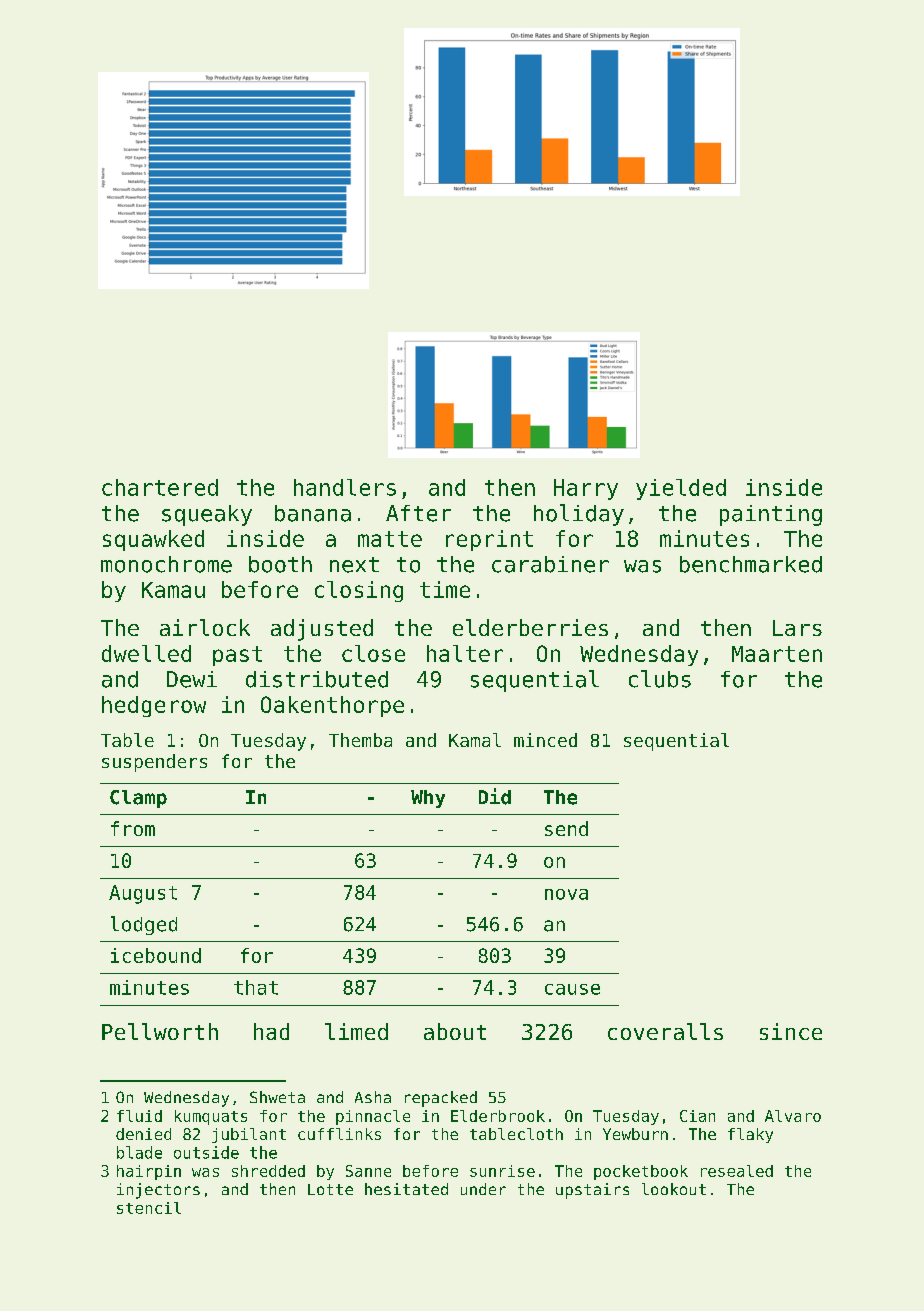  I want to click on Lotte, so click(330, 1189).
